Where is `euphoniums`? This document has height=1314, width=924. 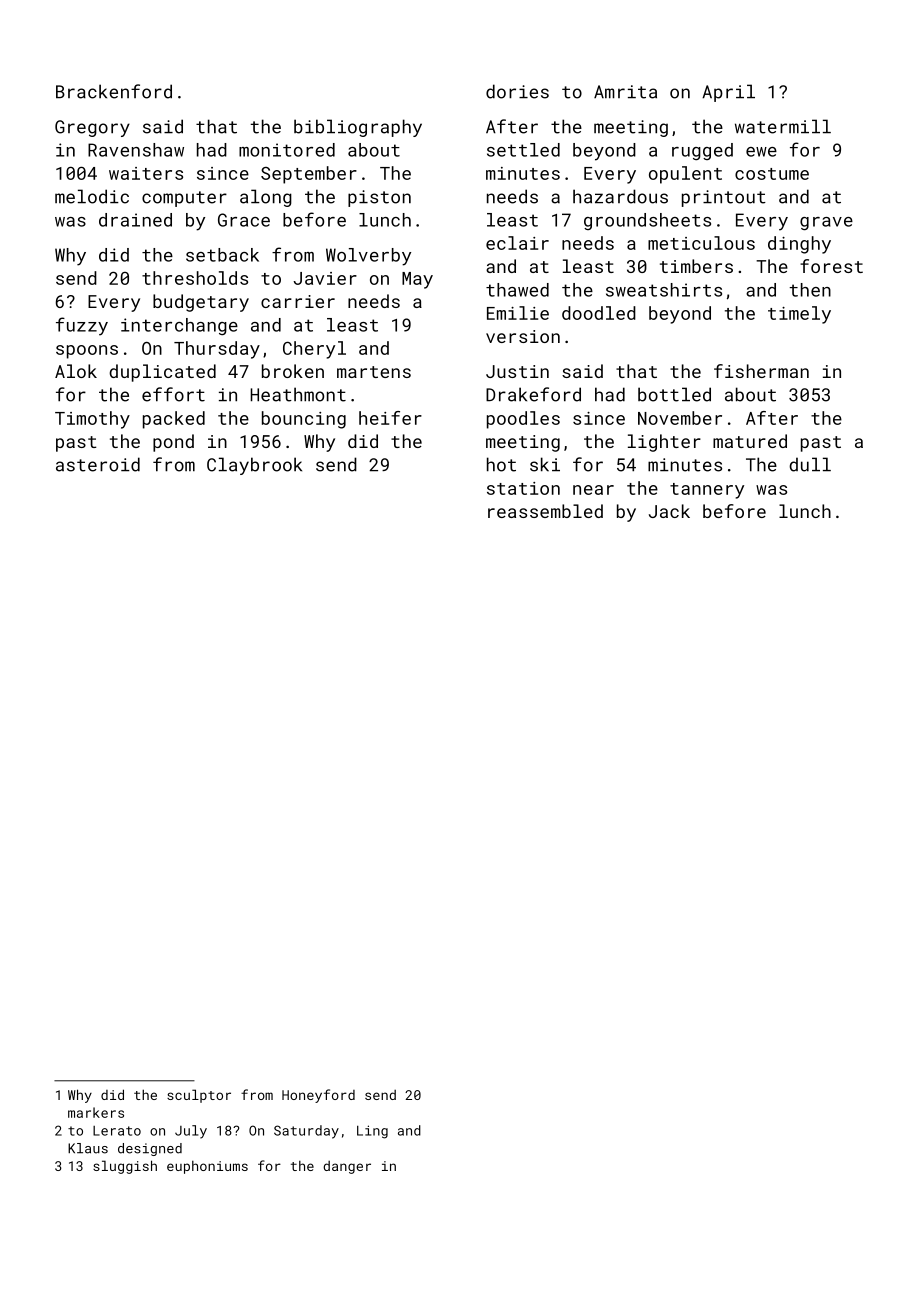 euphoniums is located at coordinates (207, 1167).
